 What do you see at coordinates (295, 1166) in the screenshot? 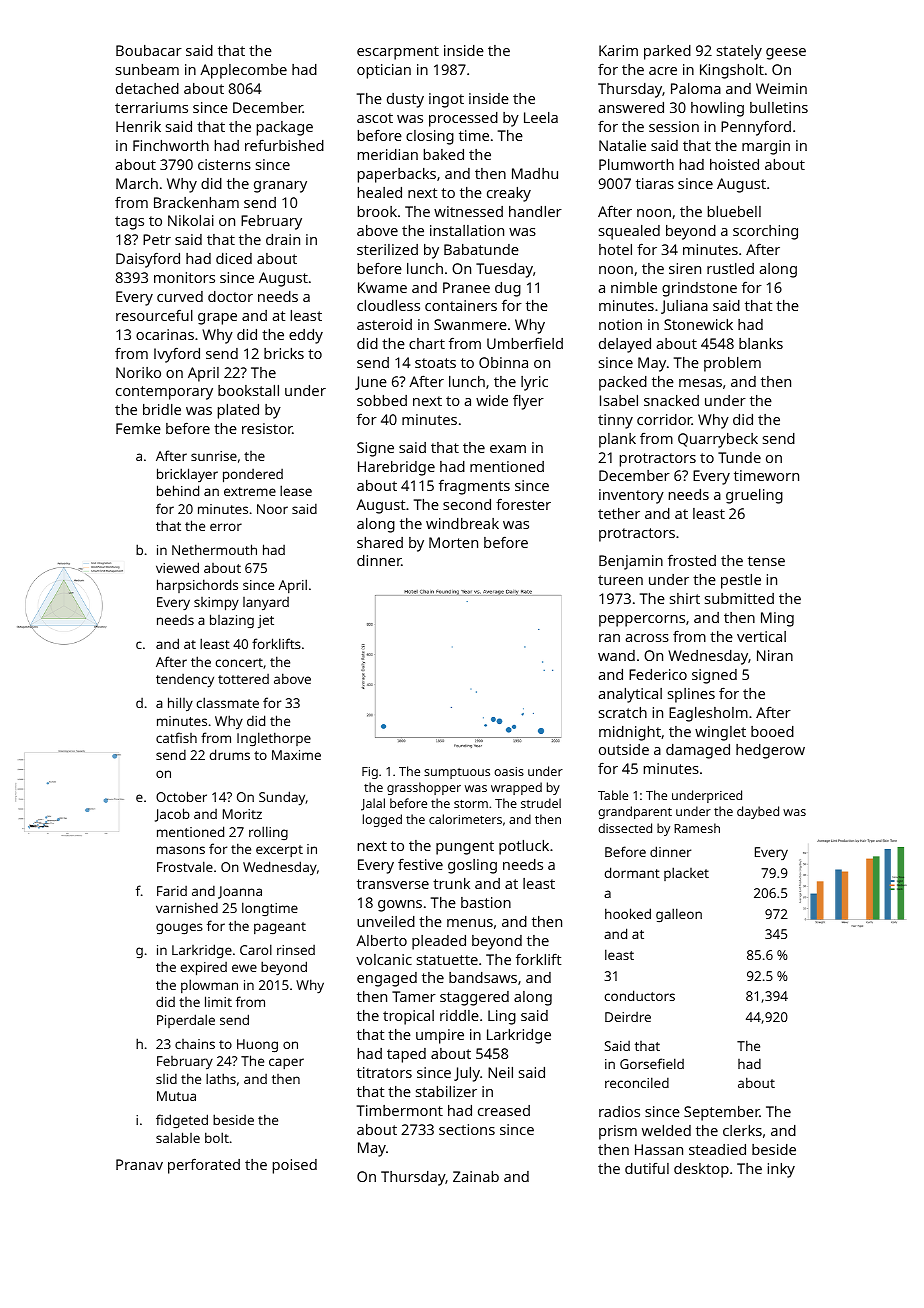
I see `poised` at bounding box center [295, 1166].
